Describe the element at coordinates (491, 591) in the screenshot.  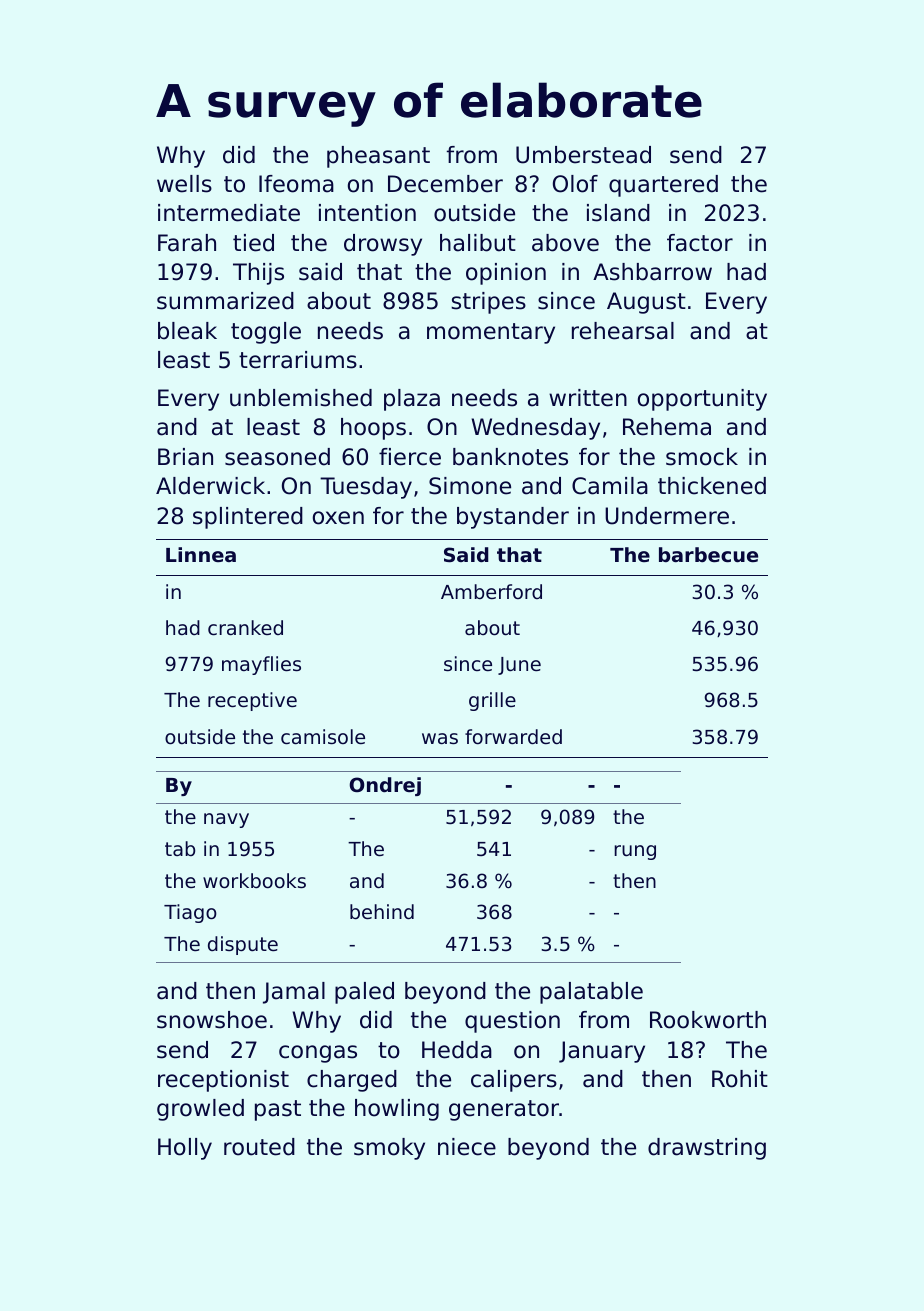
I see `Amberford` at that location.
